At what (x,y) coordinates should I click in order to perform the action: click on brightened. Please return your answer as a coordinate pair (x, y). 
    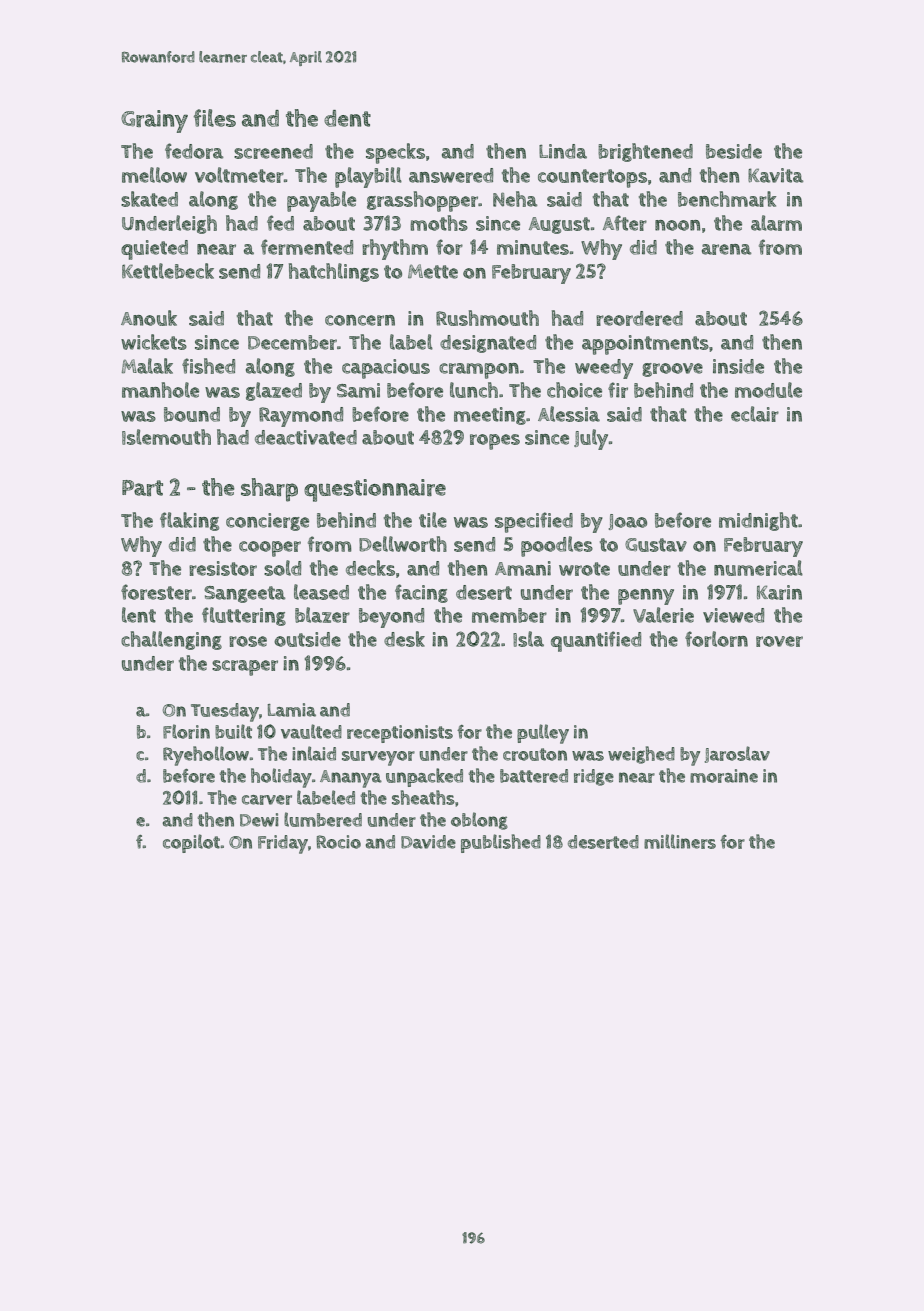
    Looking at the image, I should click on (645, 152).
